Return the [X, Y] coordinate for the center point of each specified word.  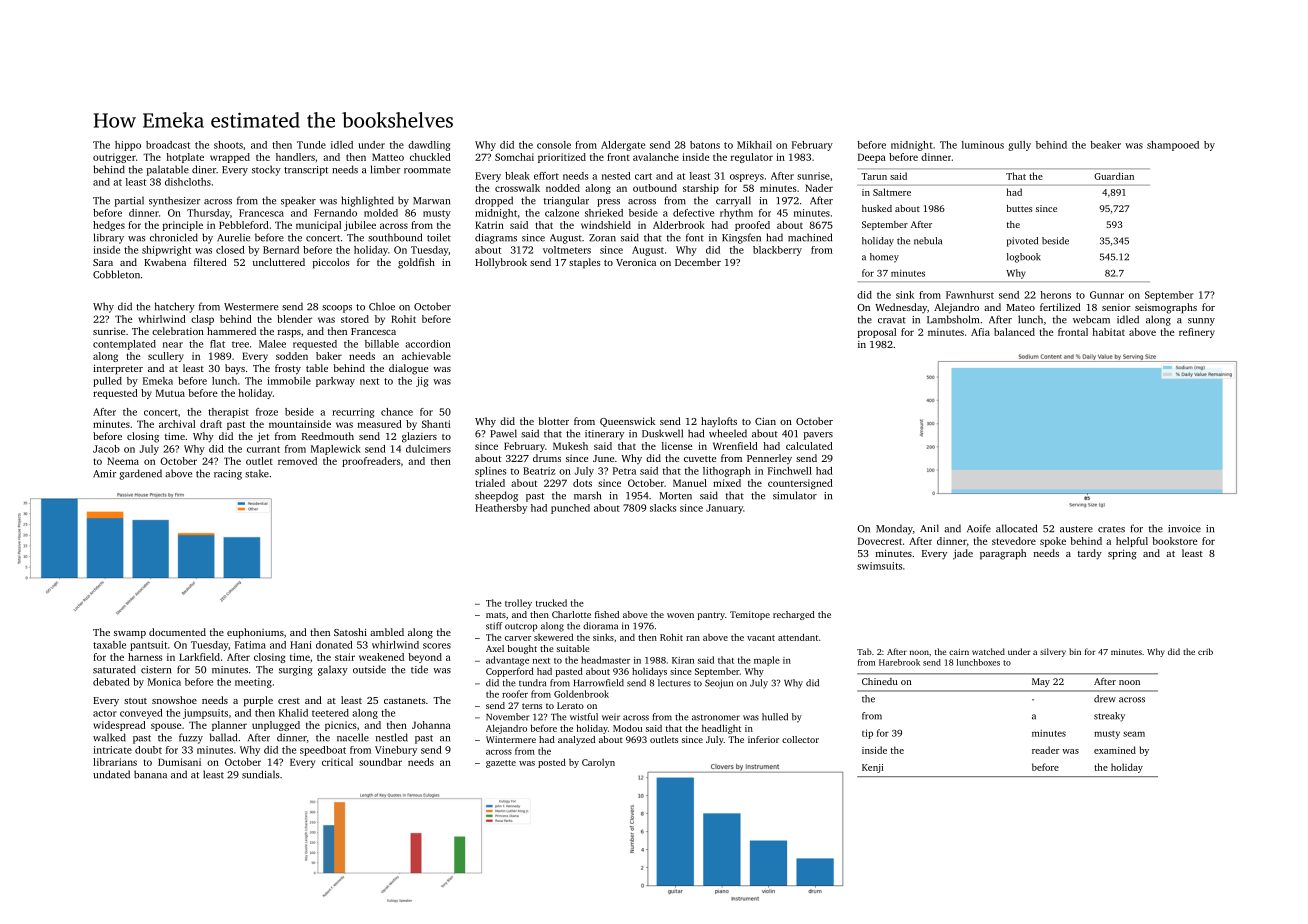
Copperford [510, 672]
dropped [494, 201]
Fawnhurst [970, 295]
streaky [1109, 717]
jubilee [360, 226]
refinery [1197, 333]
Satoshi [350, 632]
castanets [405, 701]
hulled [775, 717]
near [173, 345]
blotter [554, 421]
